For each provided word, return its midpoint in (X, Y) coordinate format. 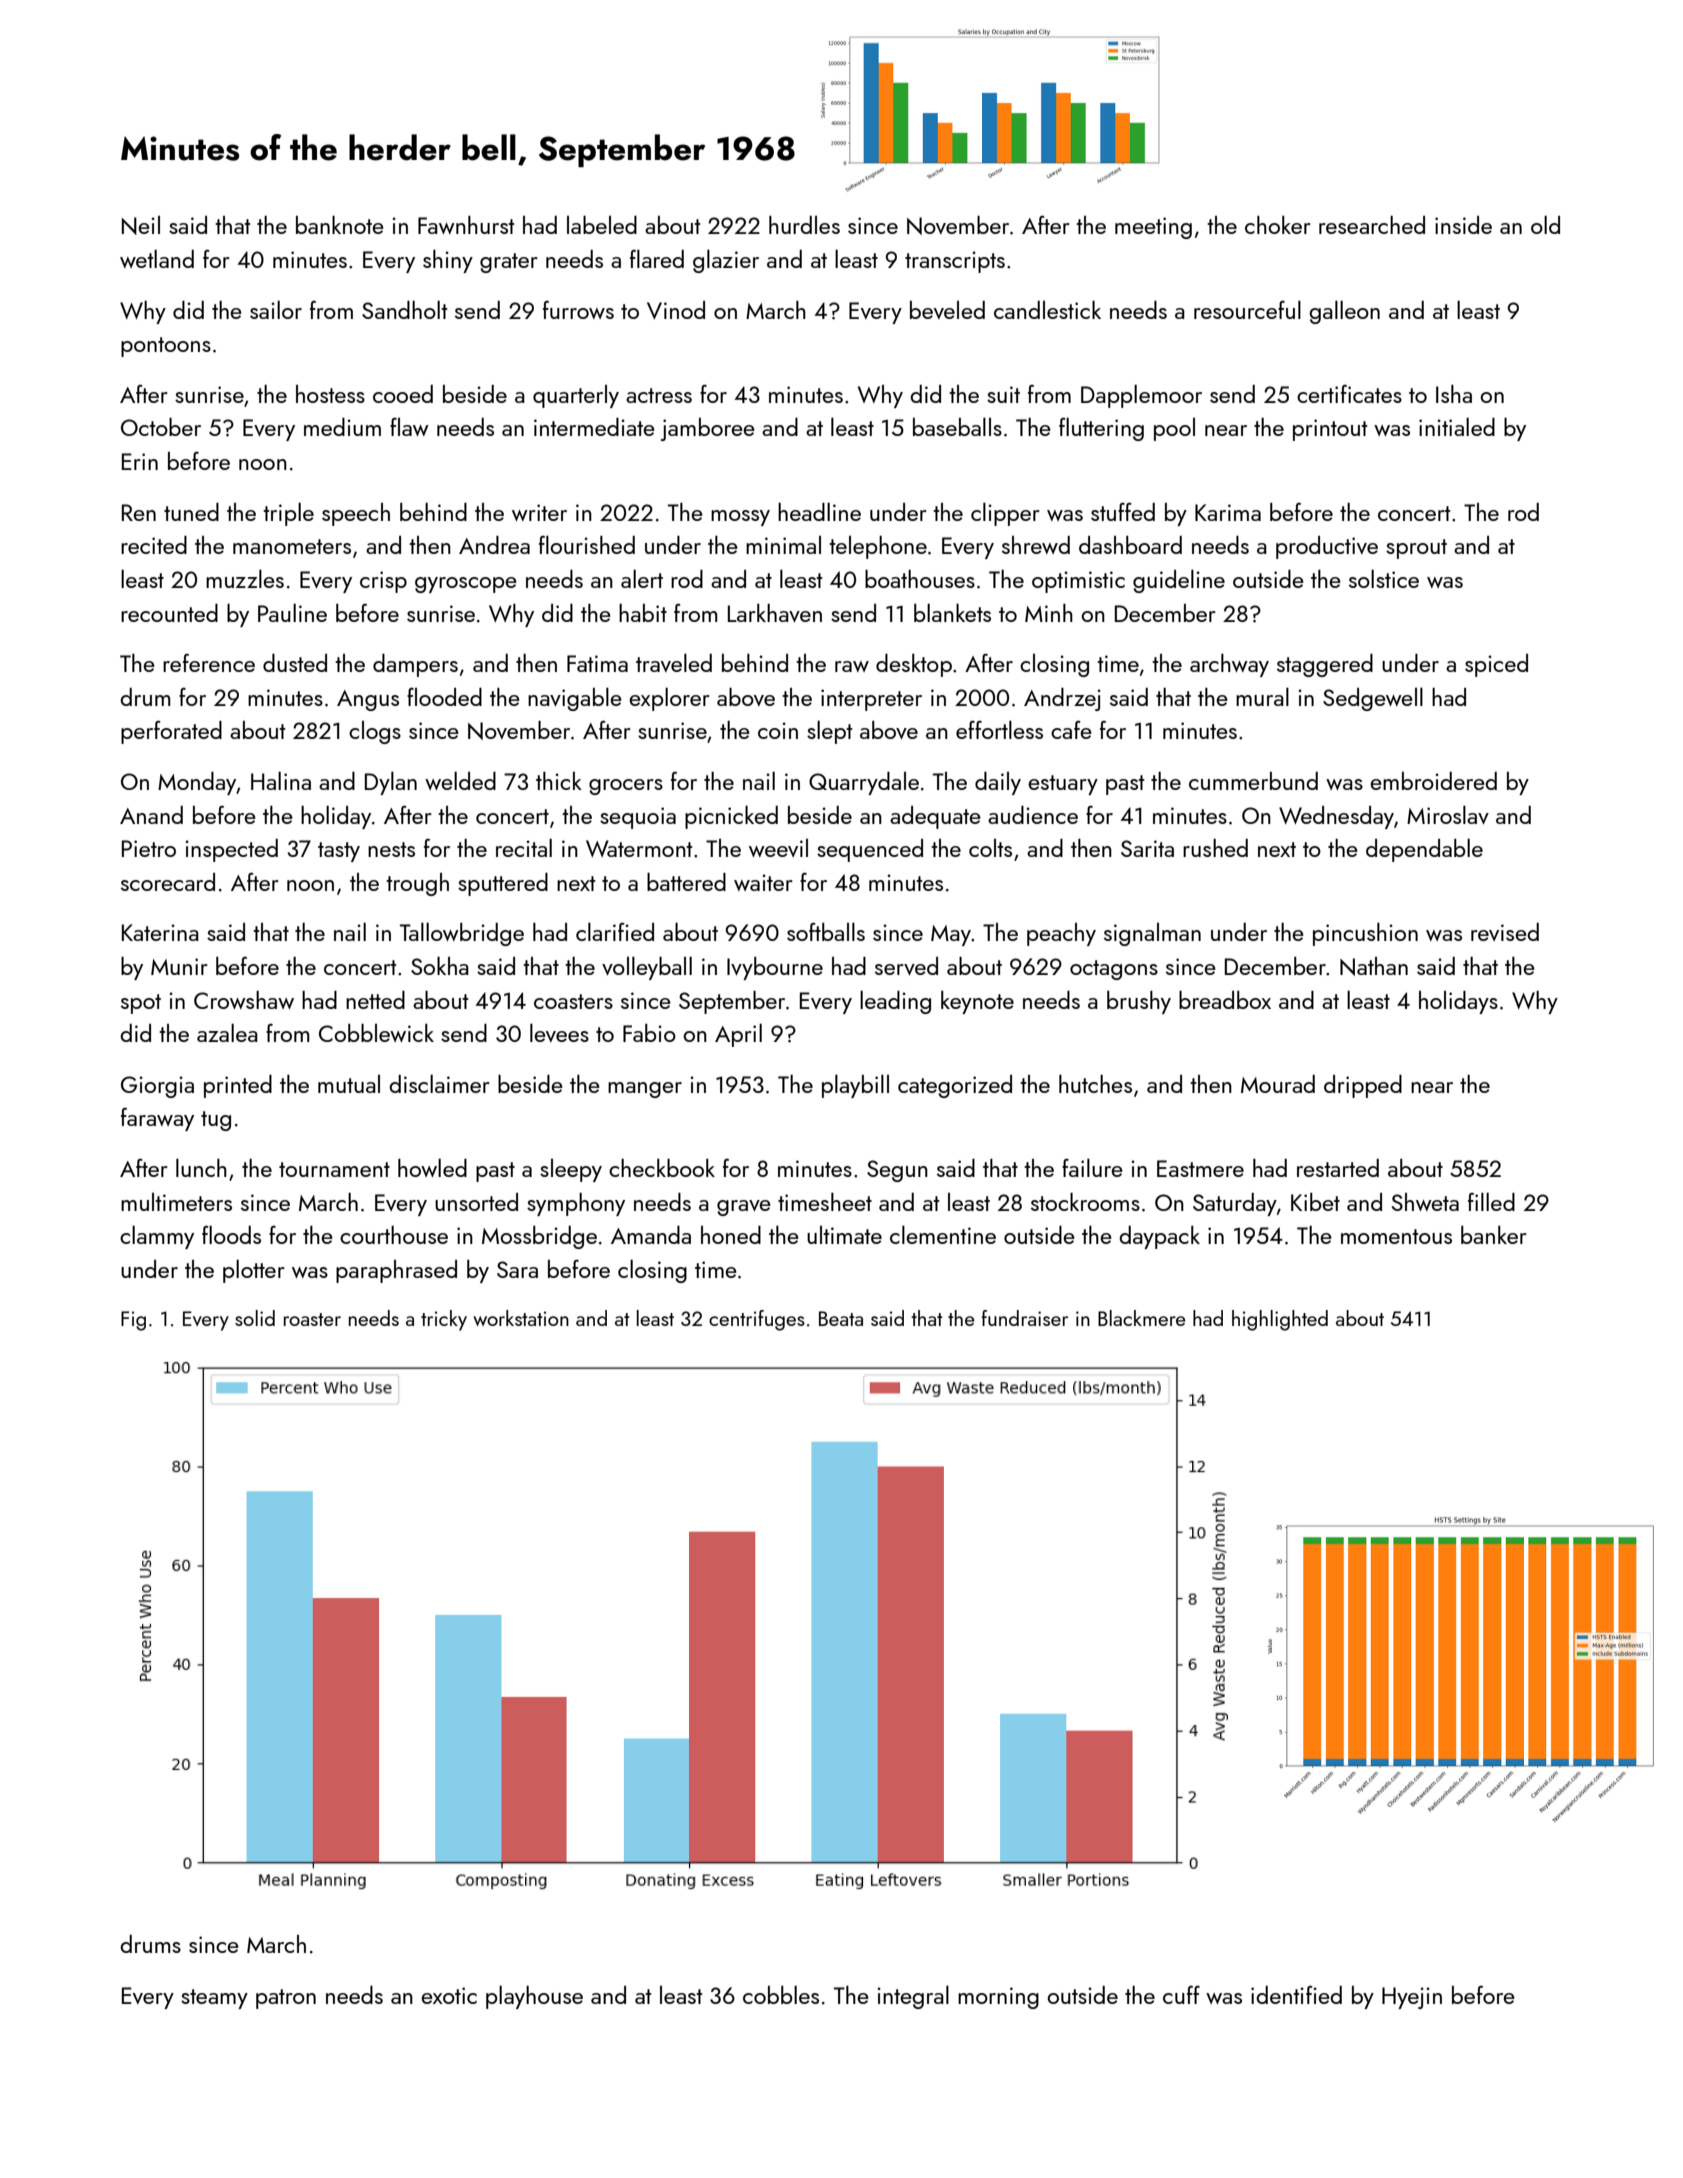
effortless (999, 729)
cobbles (781, 1994)
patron (286, 1999)
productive (1327, 547)
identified (1296, 1994)
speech (356, 514)
